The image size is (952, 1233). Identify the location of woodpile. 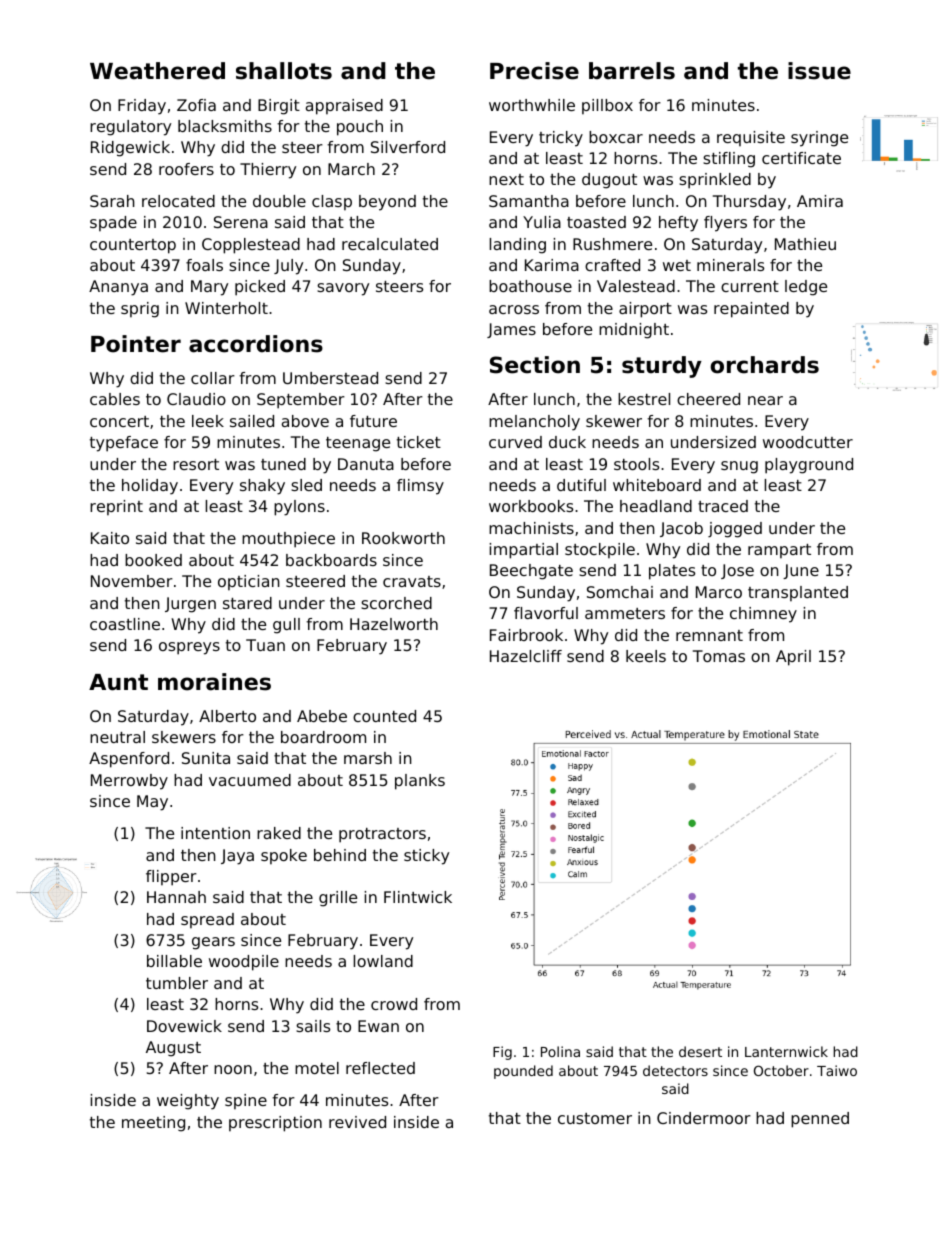
(244, 963).
